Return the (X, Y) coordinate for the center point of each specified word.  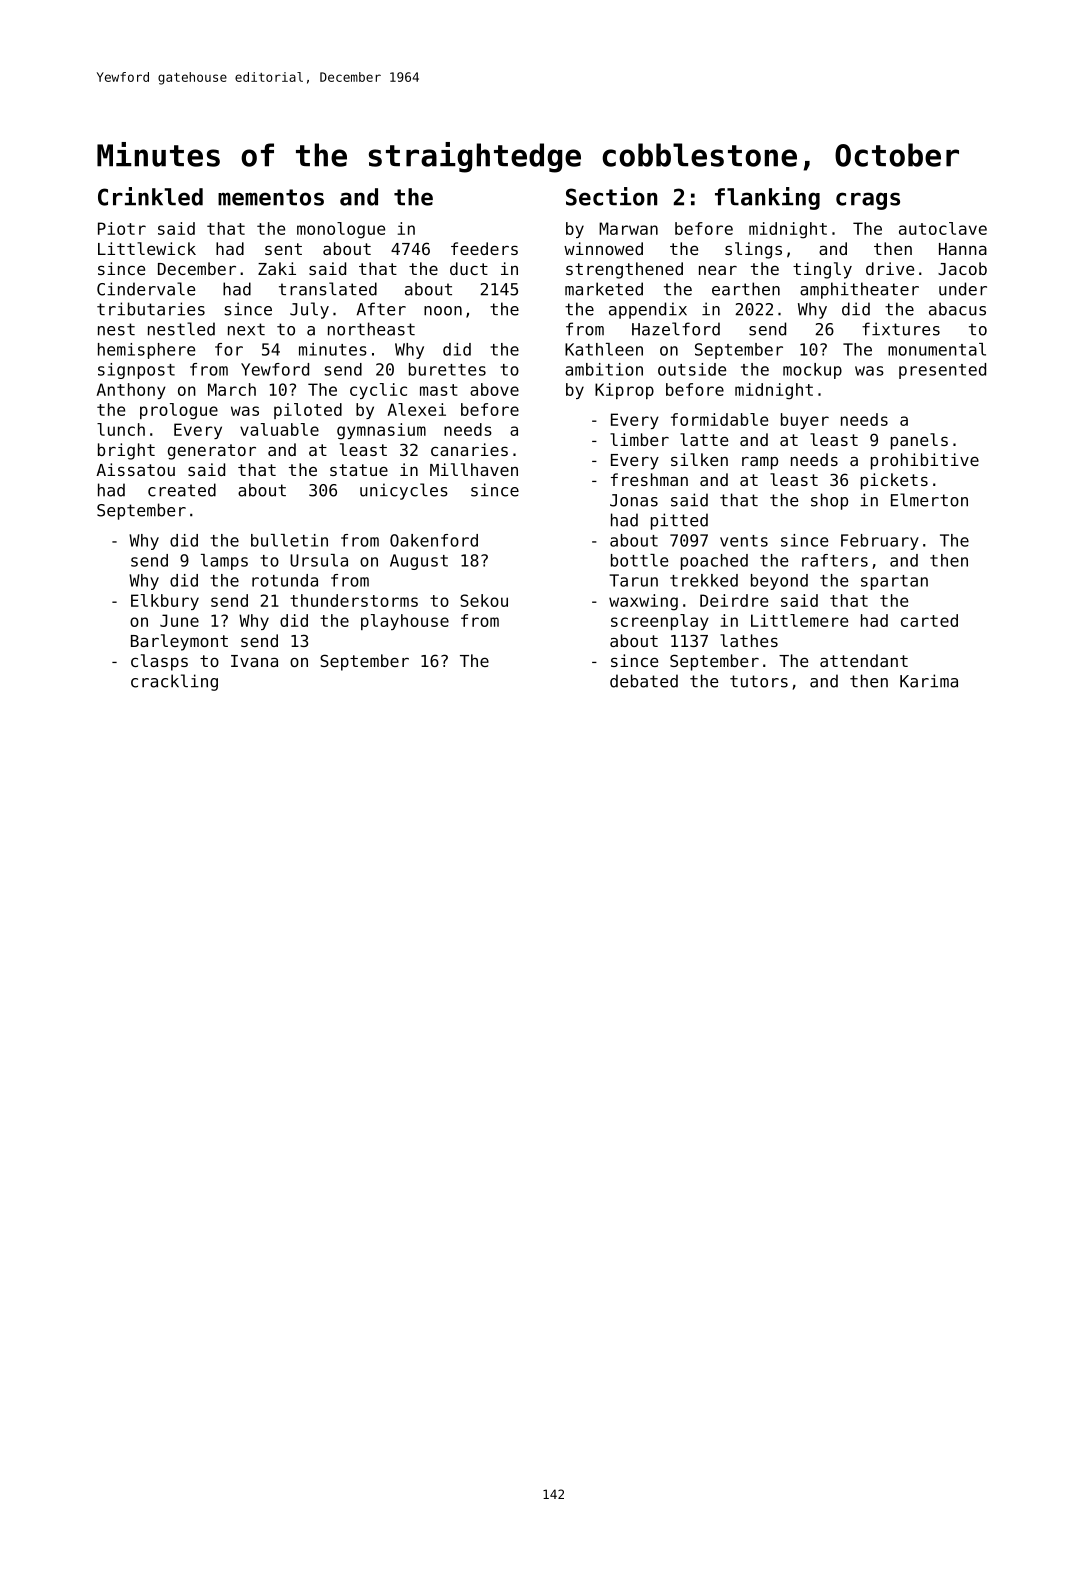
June (179, 620)
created (182, 490)
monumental (937, 349)
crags (868, 201)
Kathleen (604, 349)
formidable (719, 419)
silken (699, 459)
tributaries (151, 309)
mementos (271, 197)
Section (611, 196)
